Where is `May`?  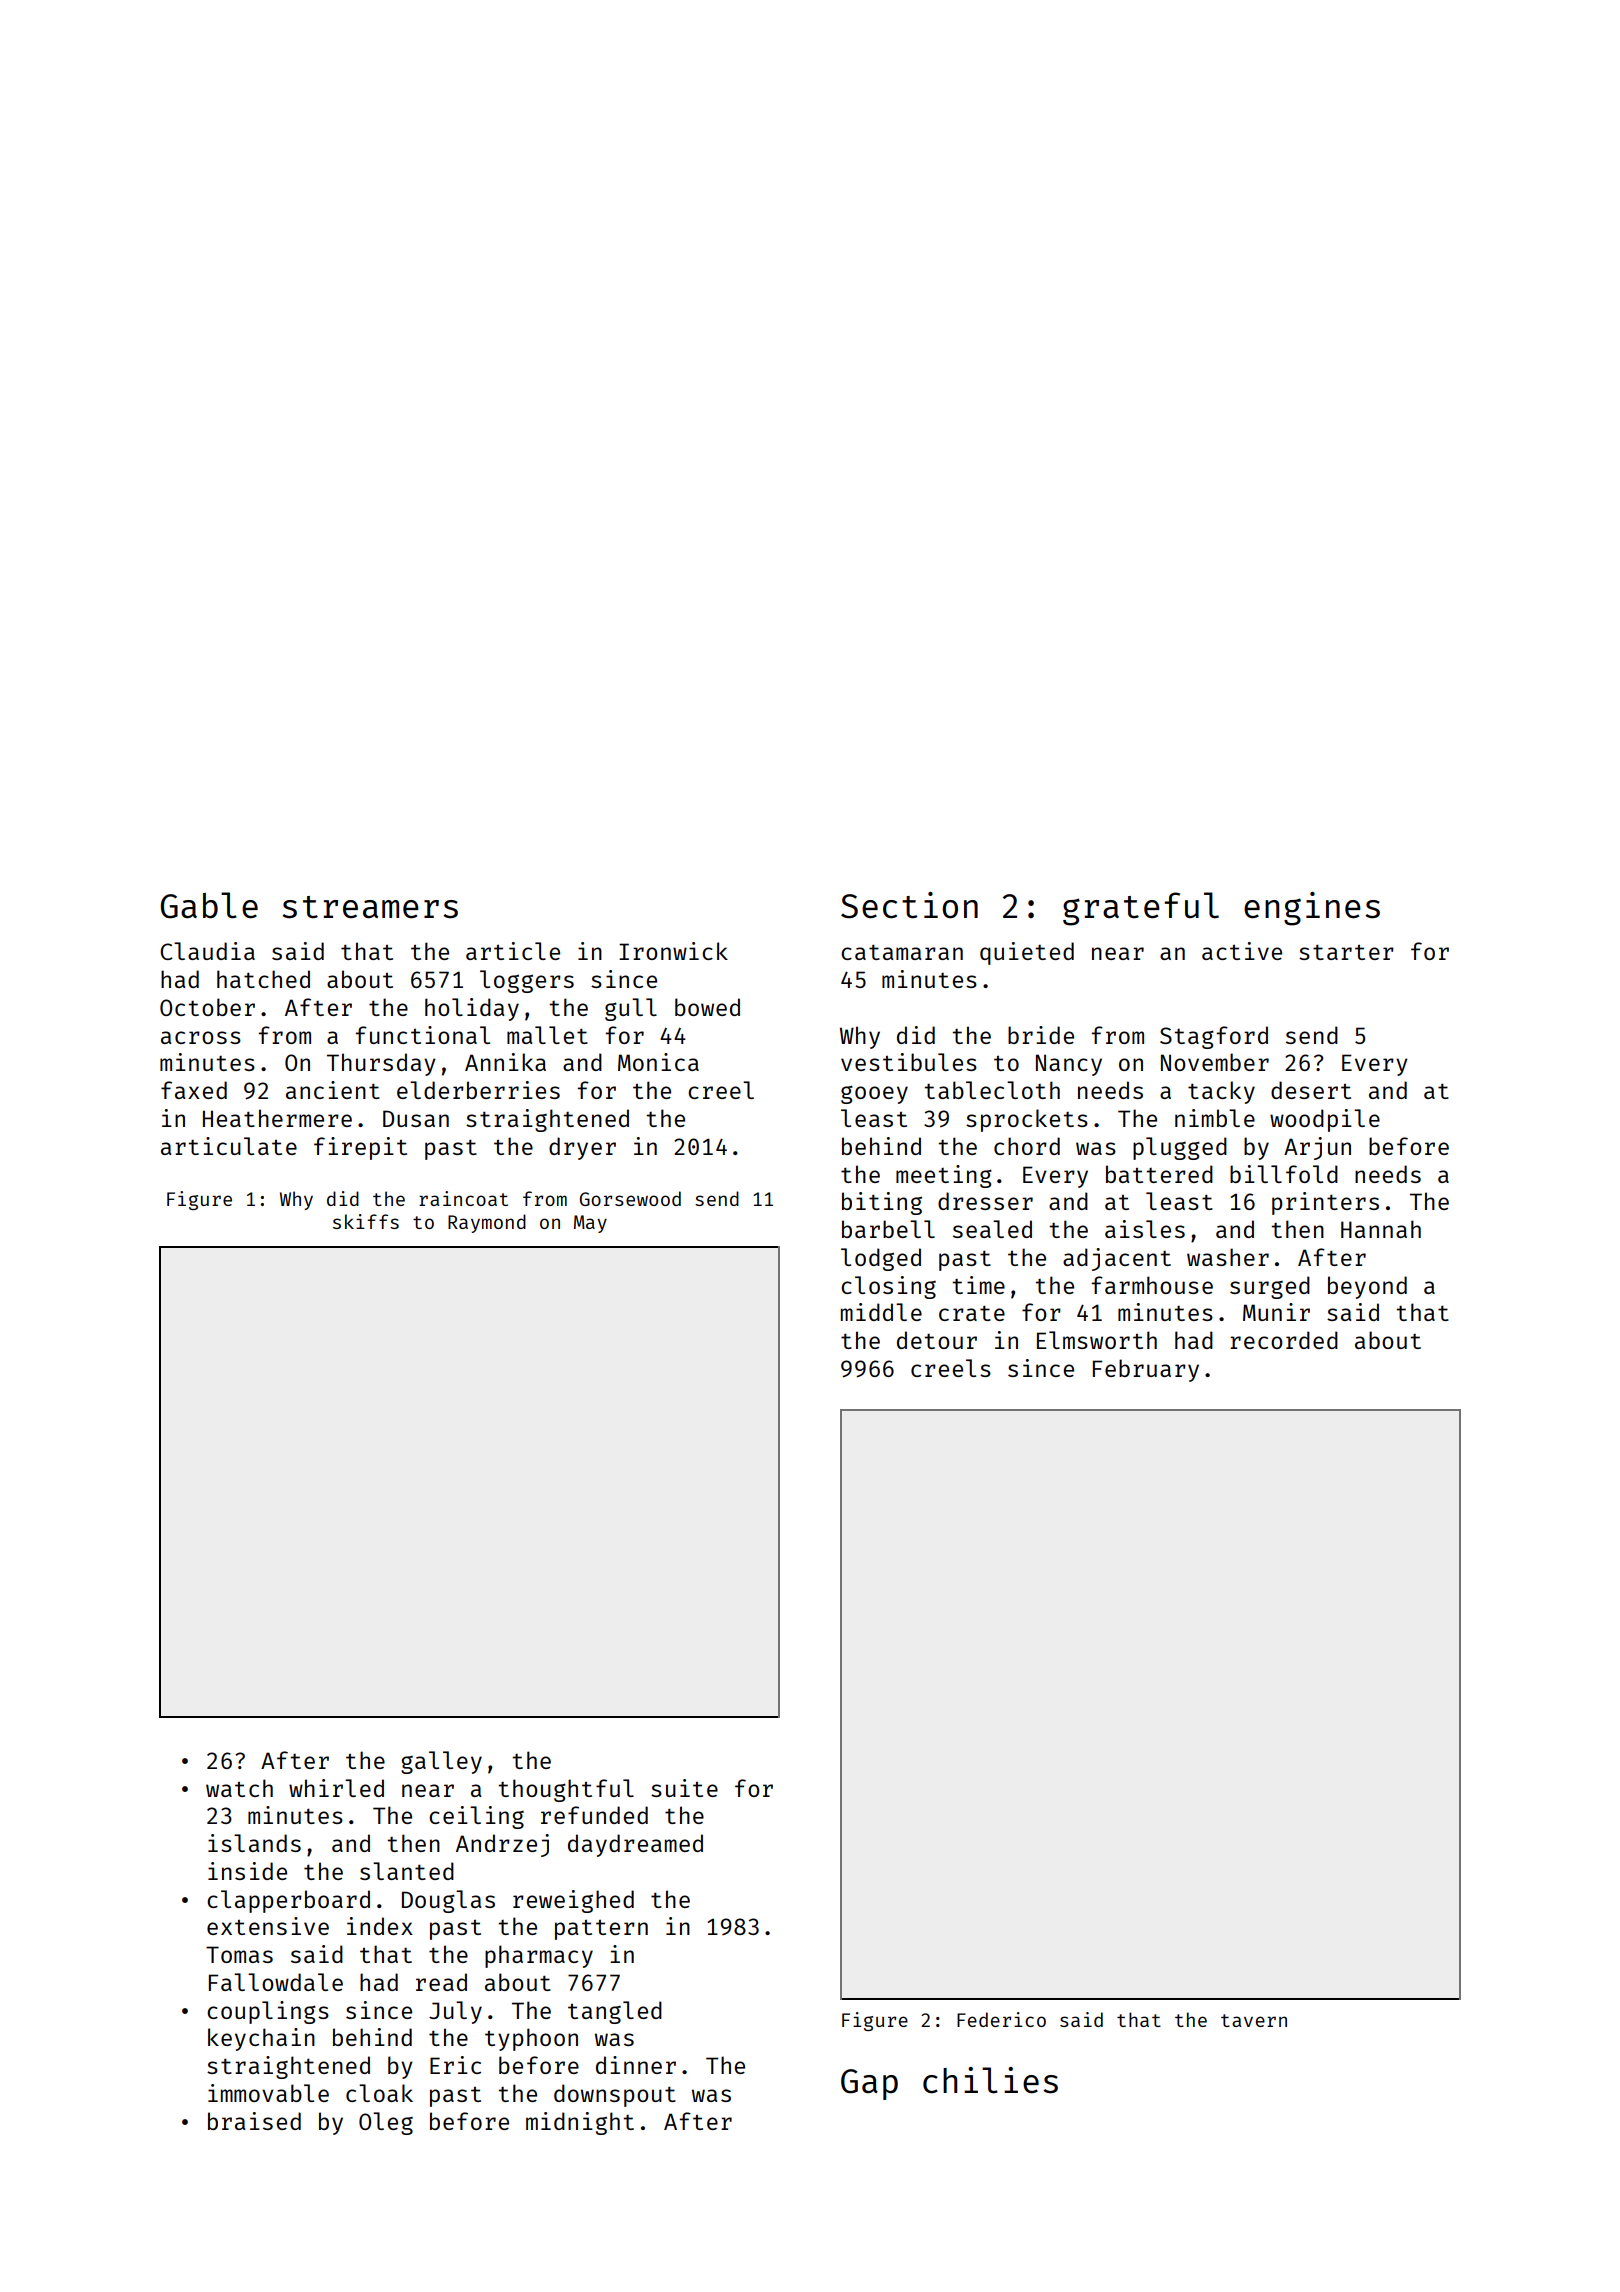
May is located at coordinates (590, 1224).
